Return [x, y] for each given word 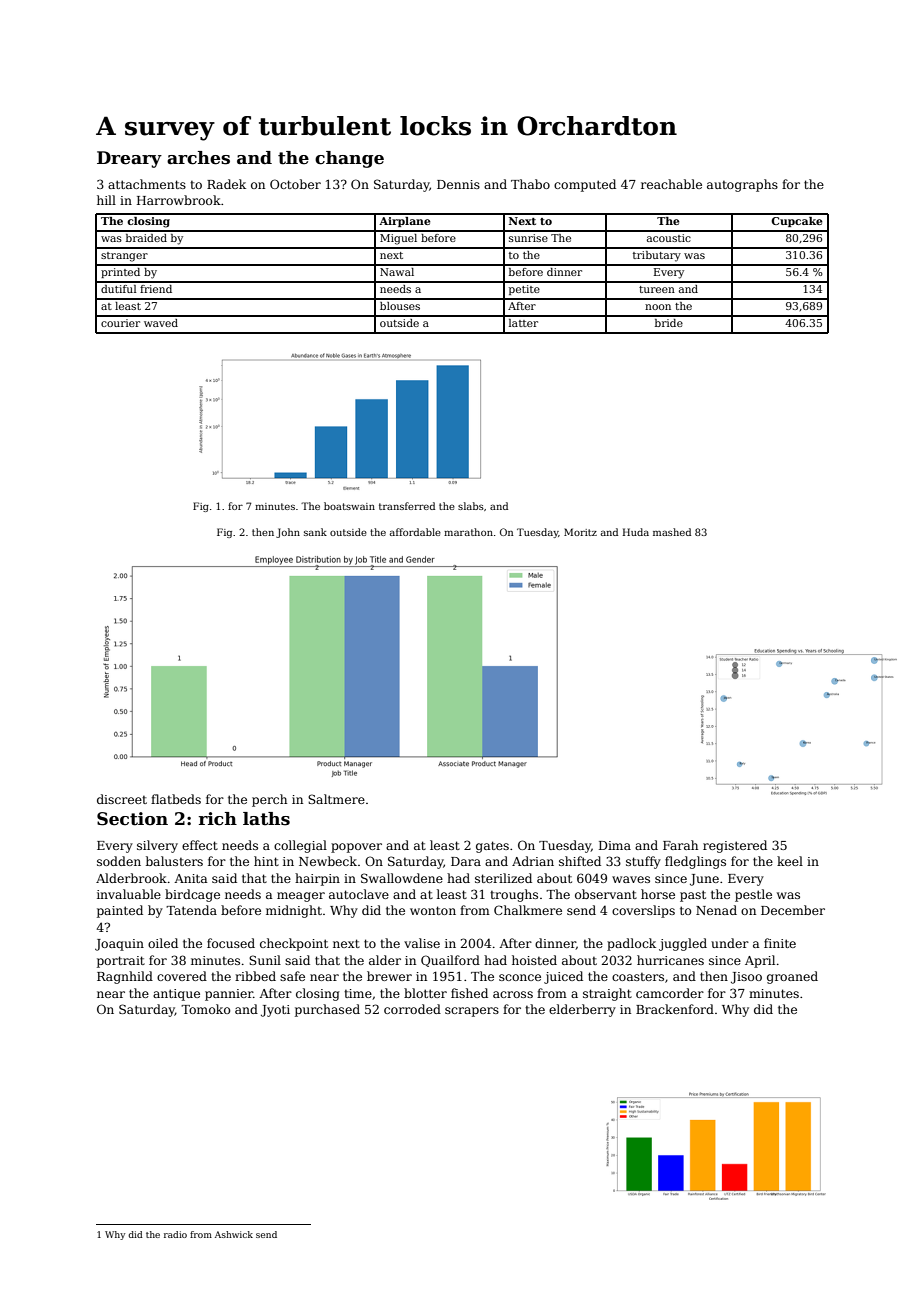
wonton [433, 910]
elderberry [582, 1010]
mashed [672, 532]
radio [175, 1234]
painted [120, 911]
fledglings [695, 862]
